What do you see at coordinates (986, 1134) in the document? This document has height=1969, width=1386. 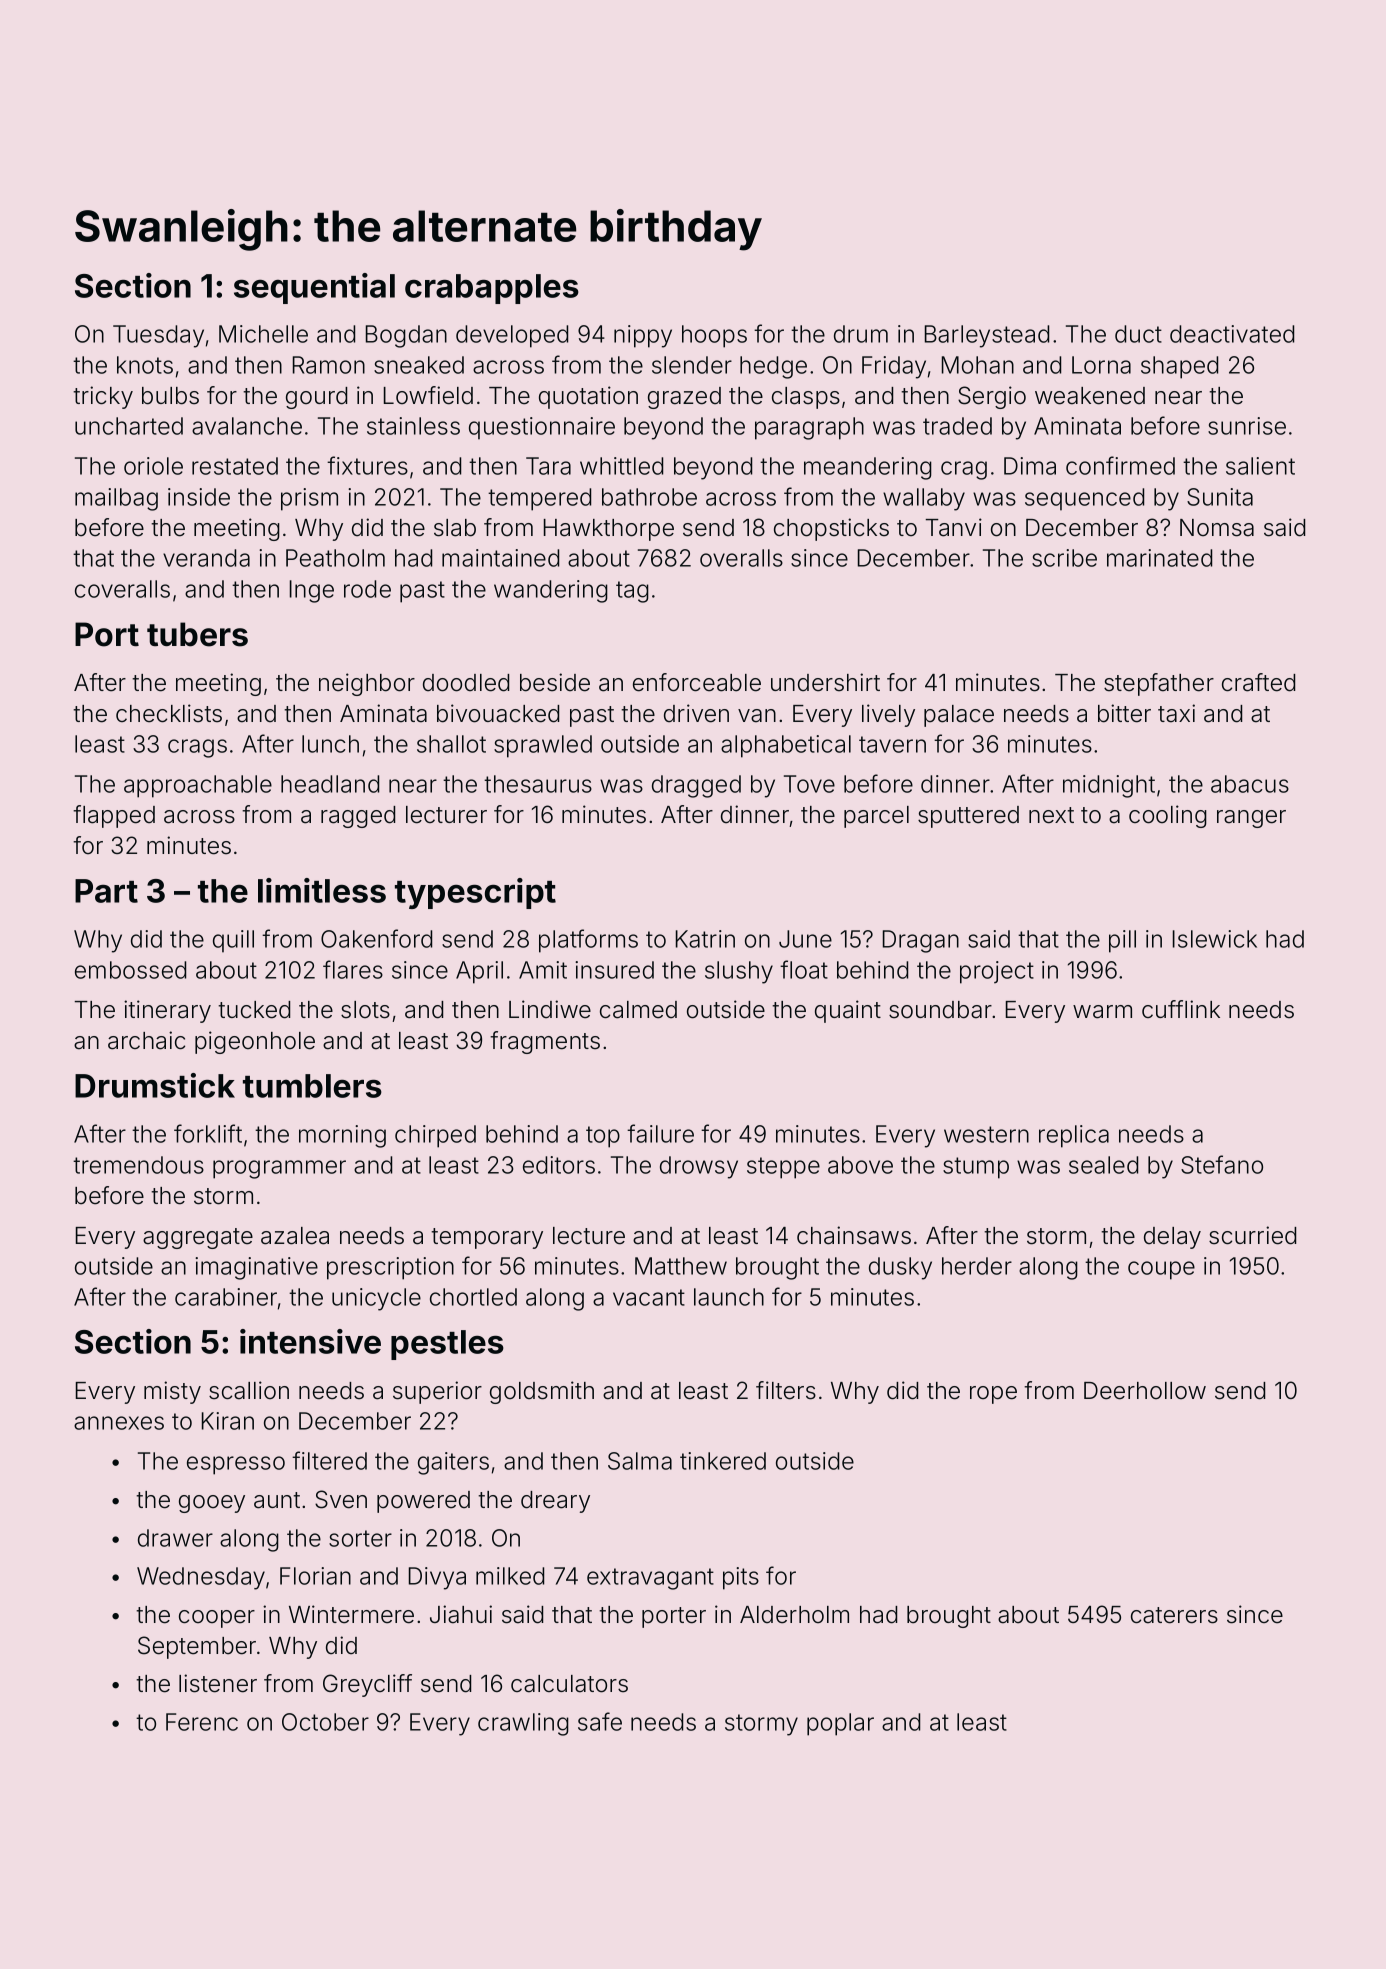 I see `western` at bounding box center [986, 1134].
